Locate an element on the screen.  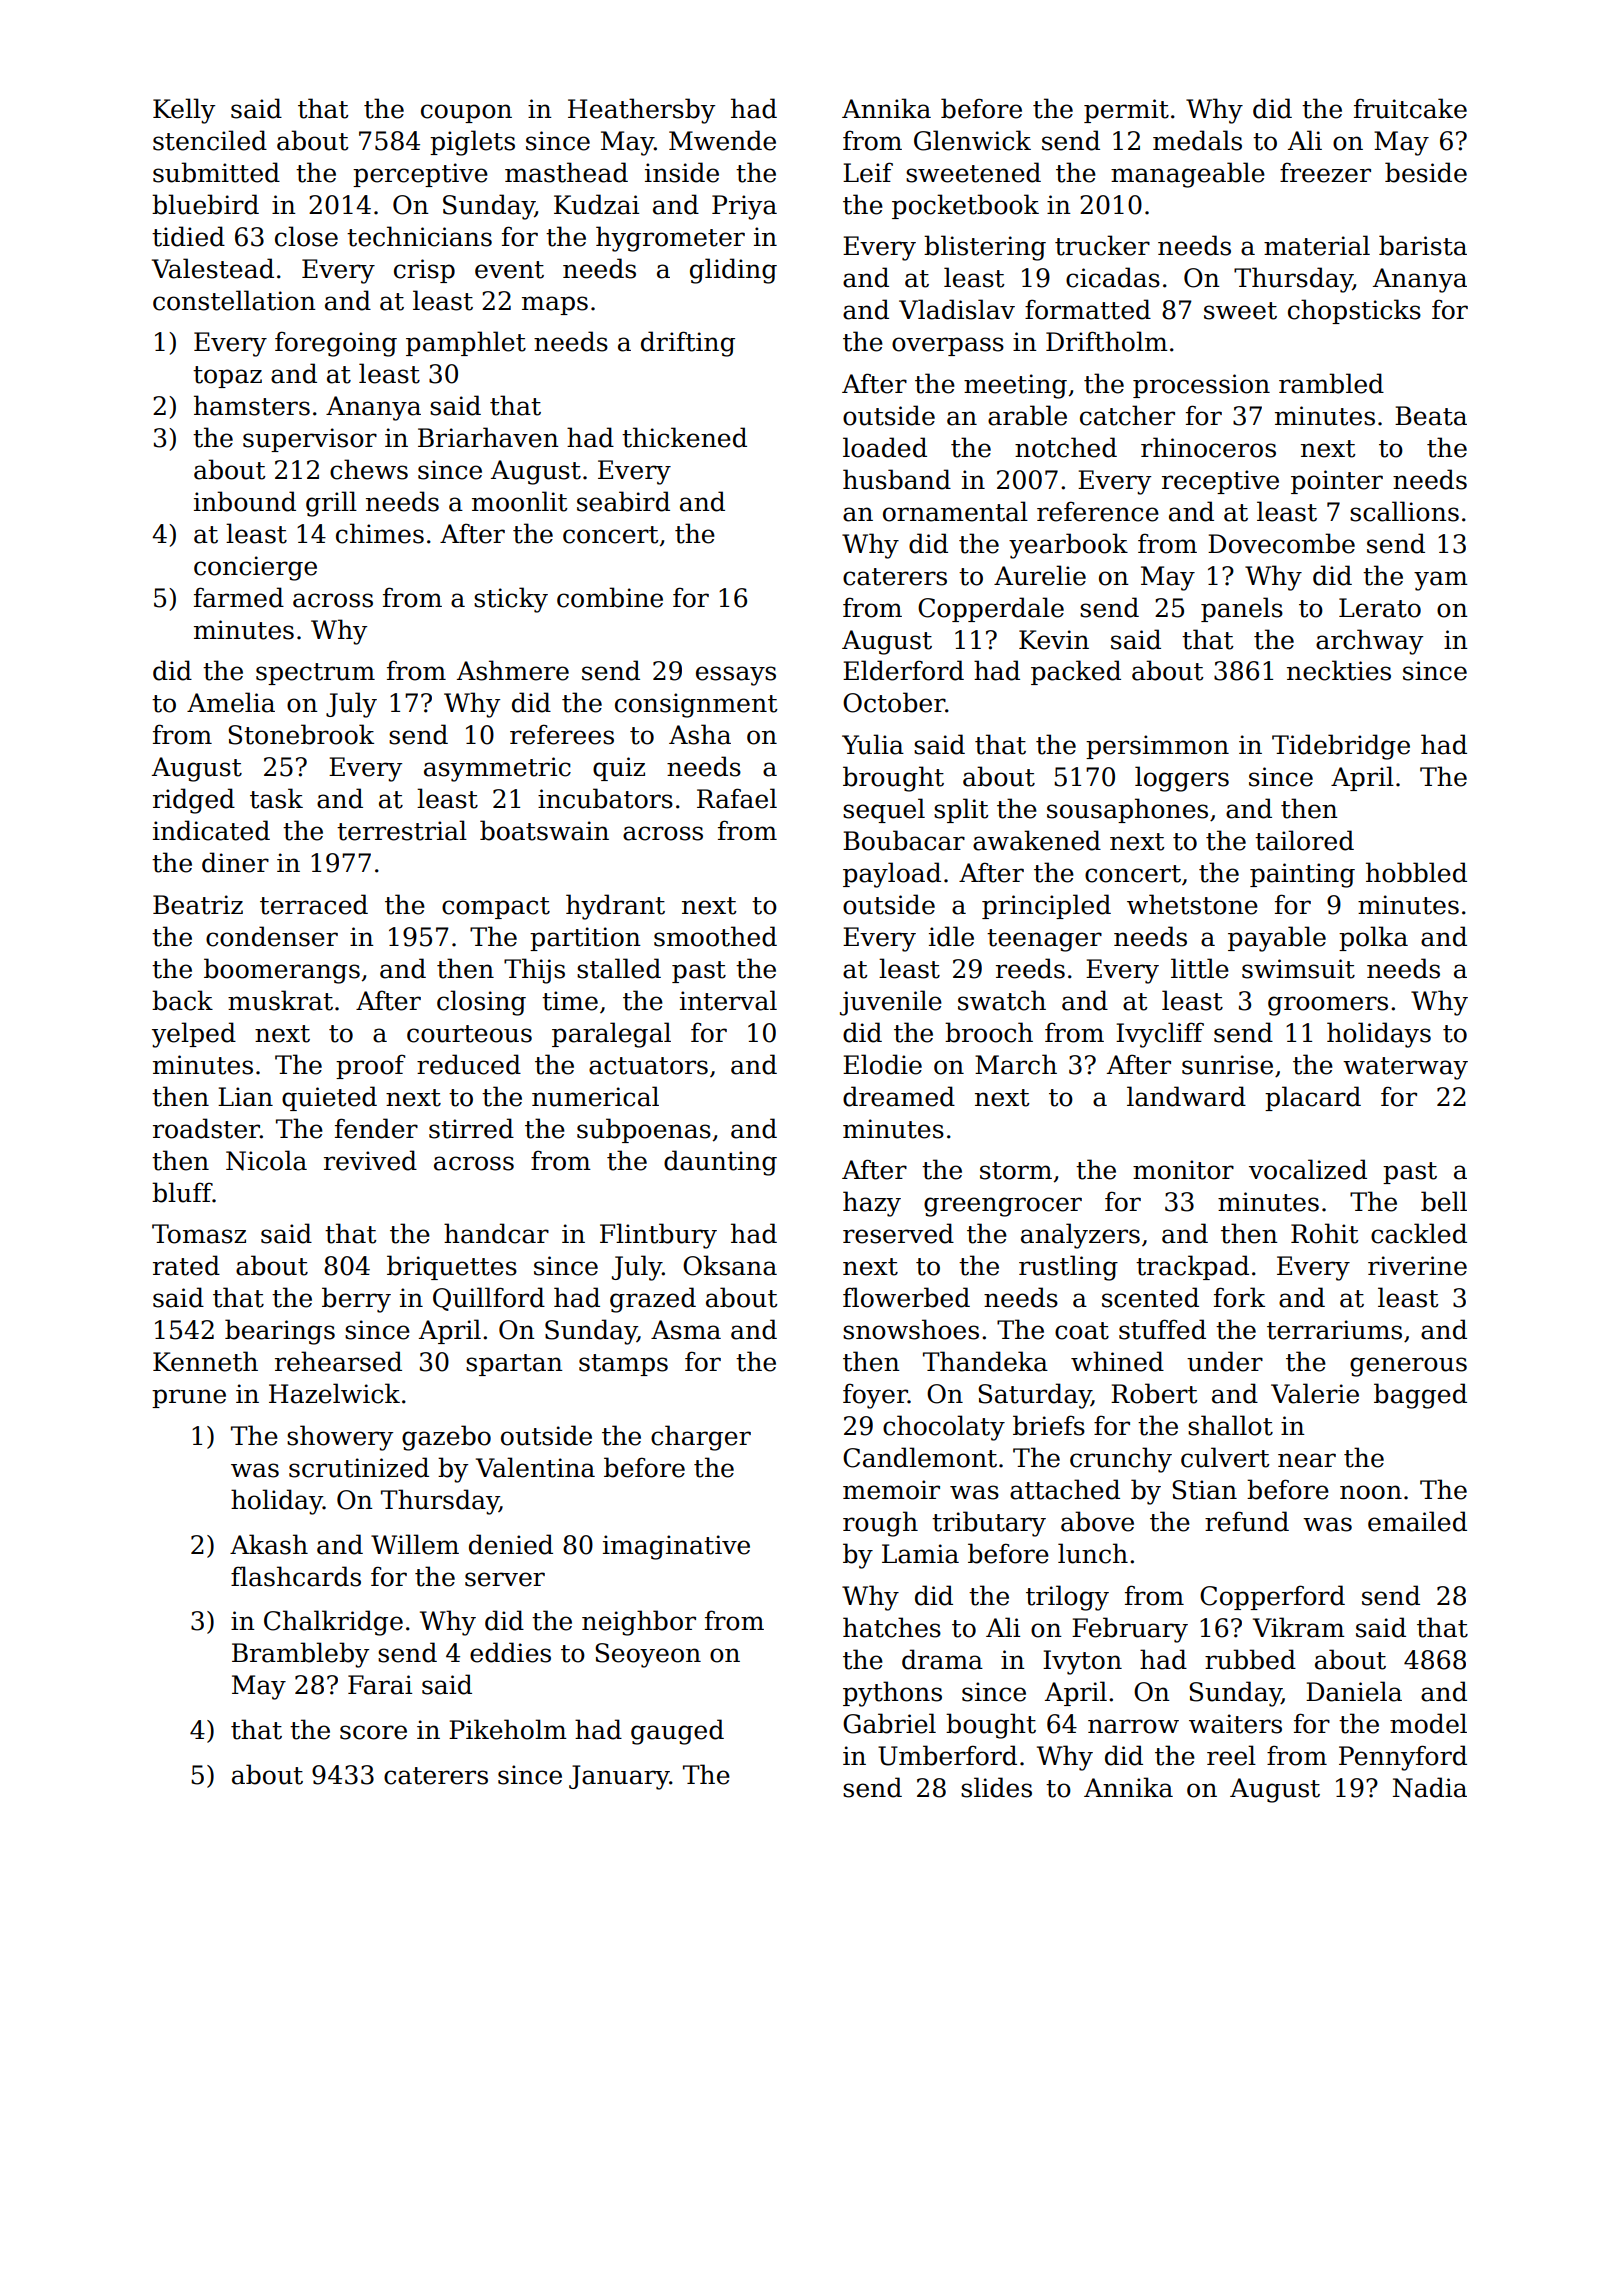
Tidebridge is located at coordinates (1341, 747).
